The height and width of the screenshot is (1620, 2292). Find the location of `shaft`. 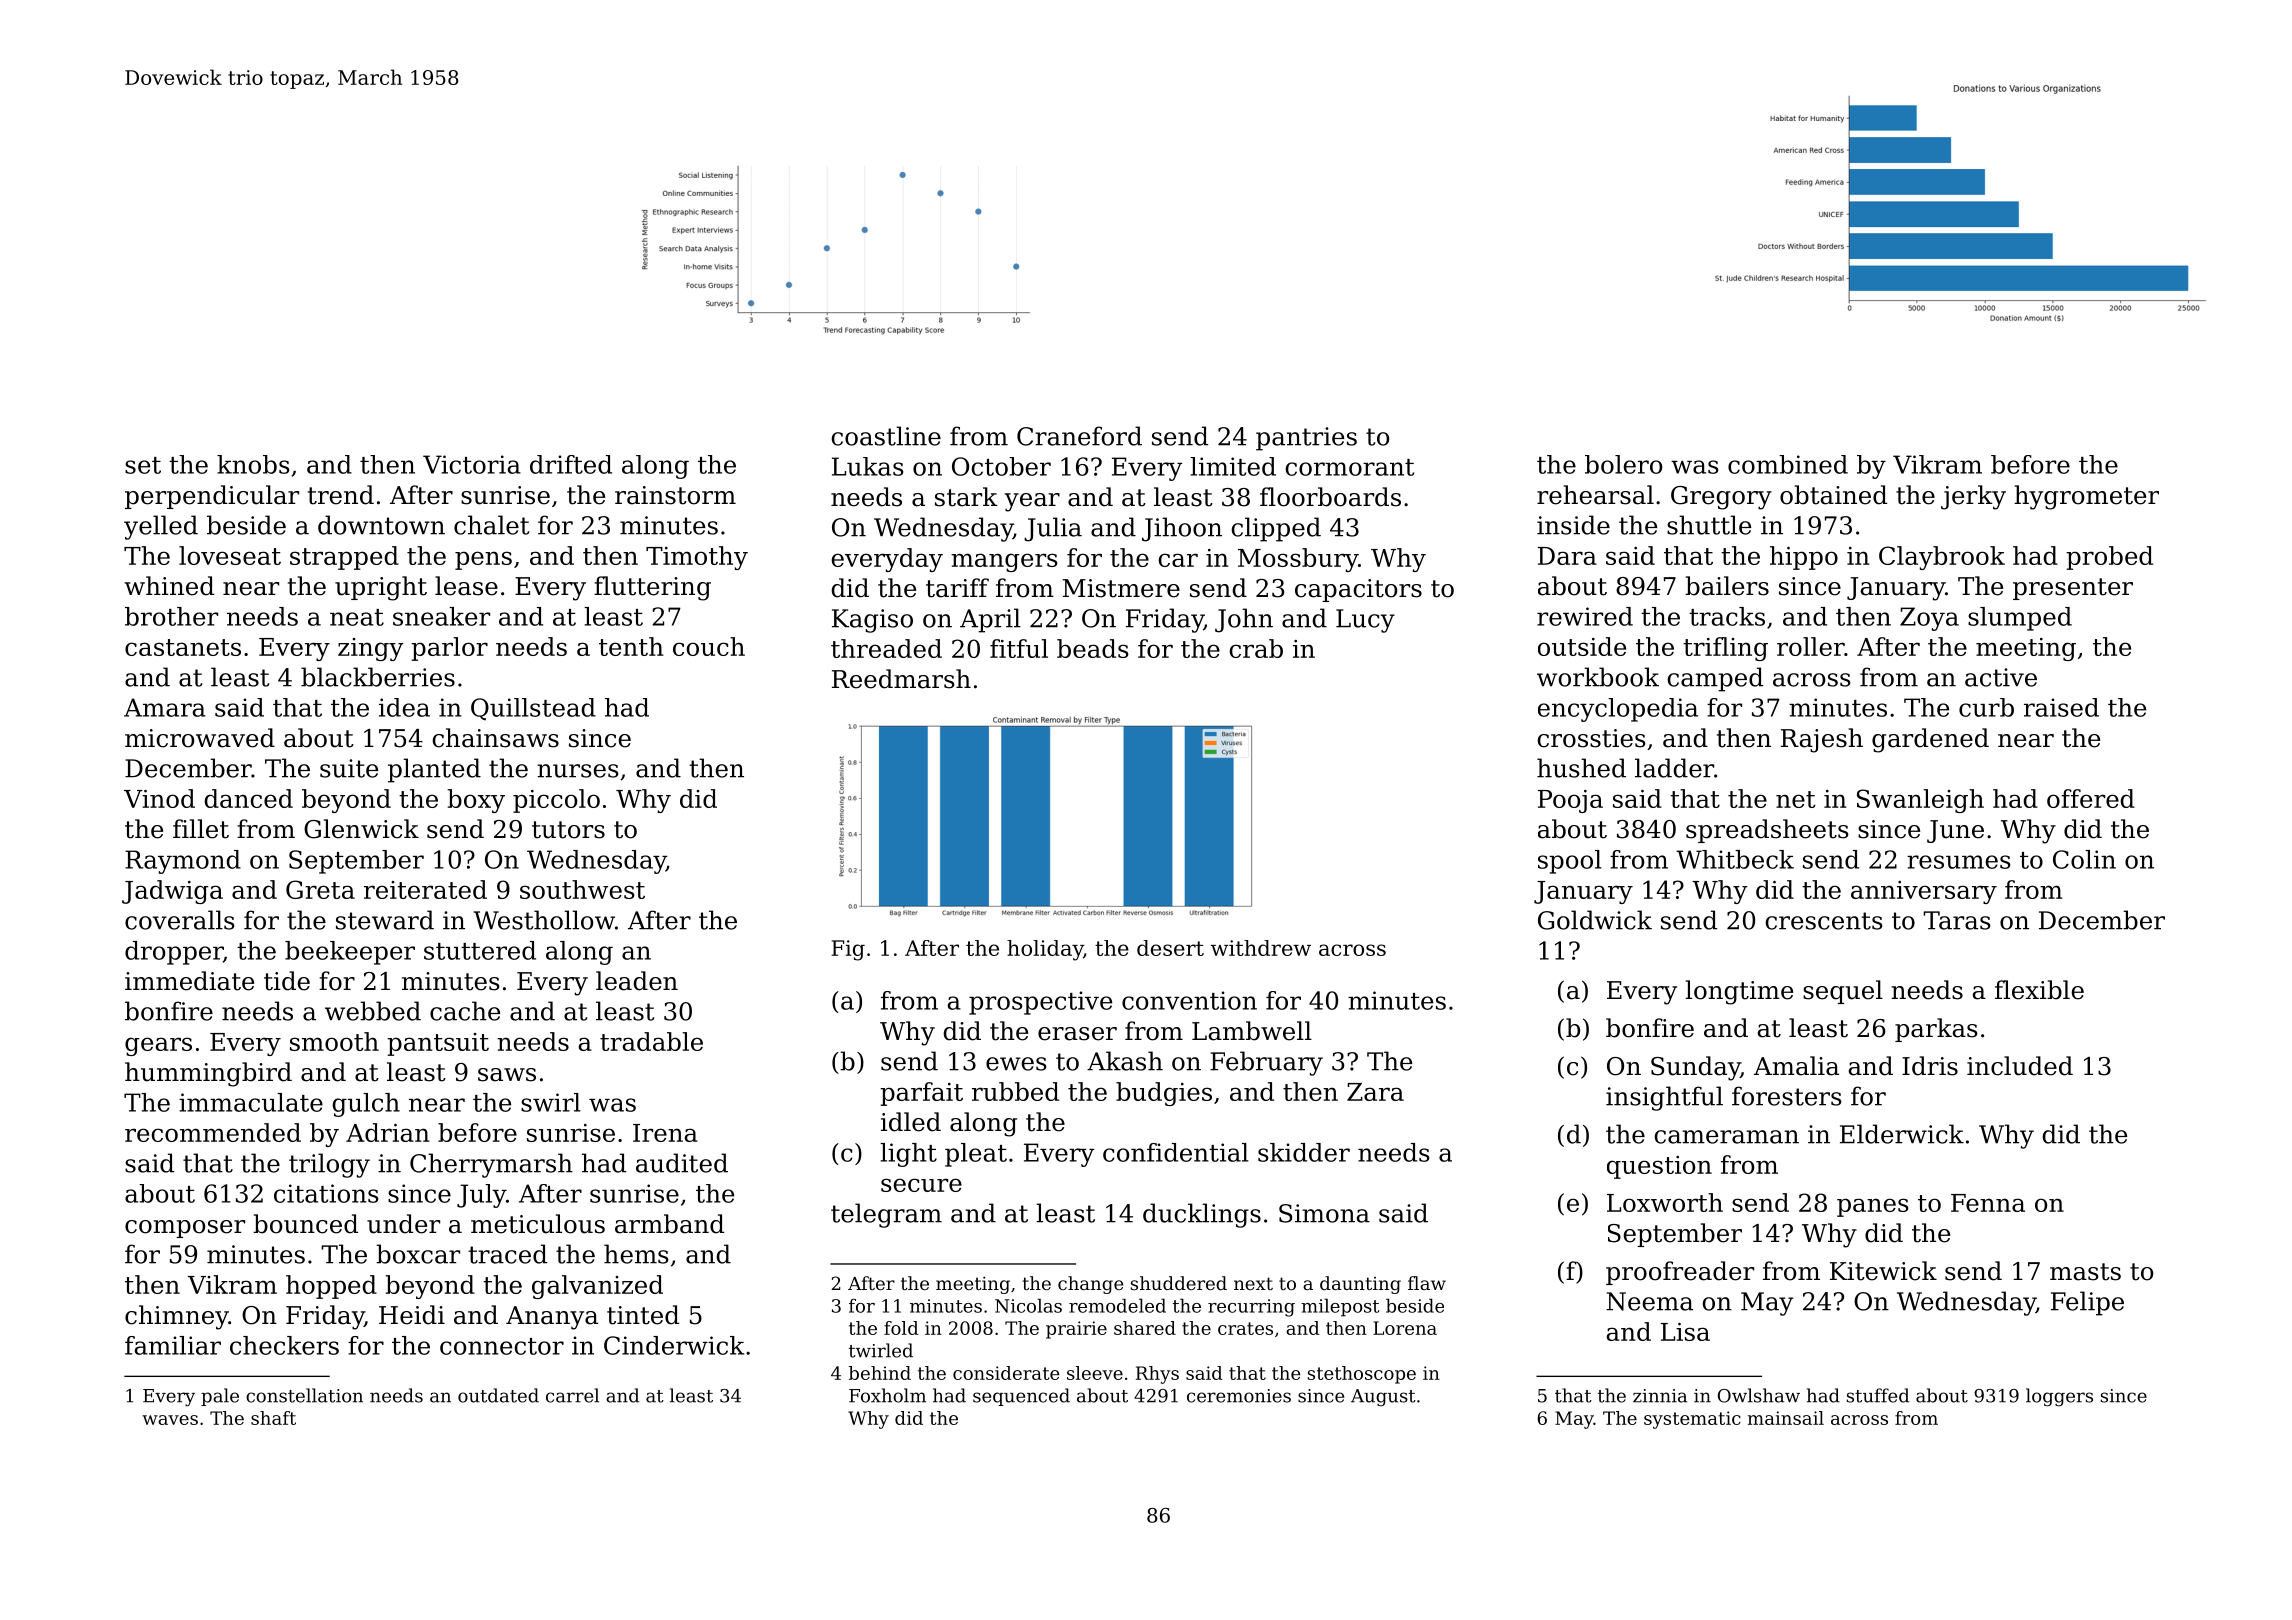

shaft is located at coordinates (273, 1418).
